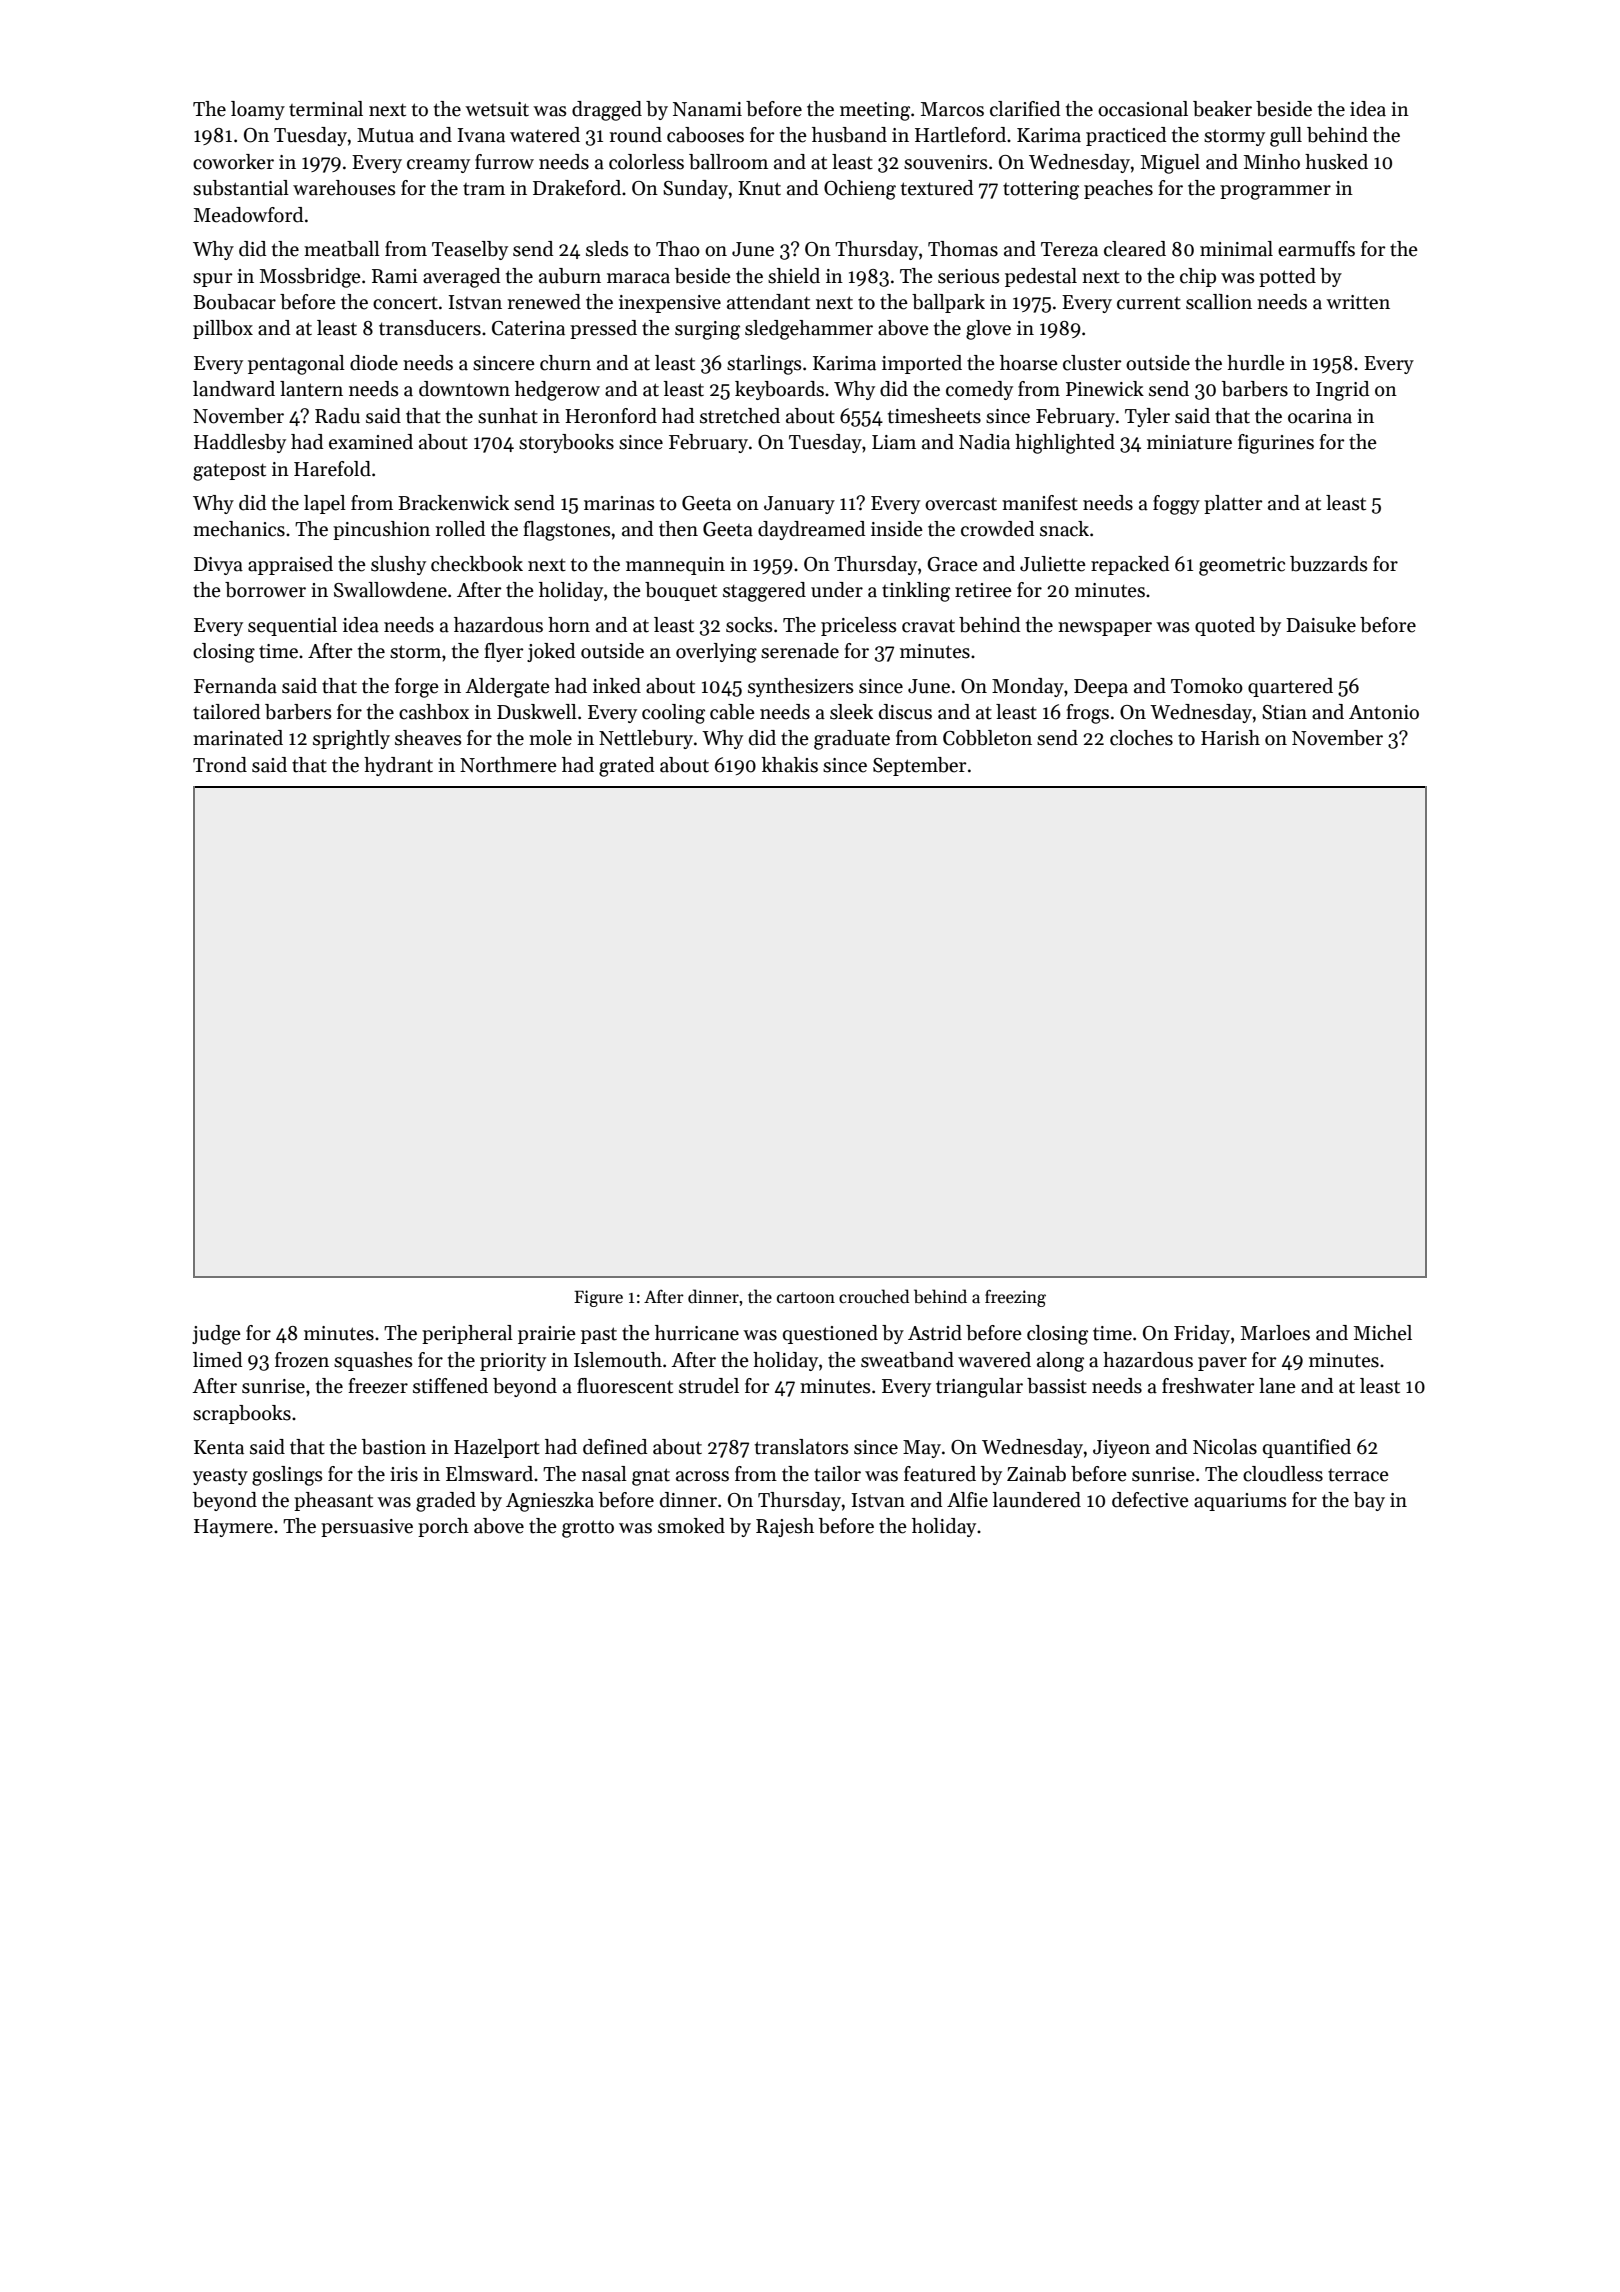  What do you see at coordinates (907, 1360) in the page?
I see `sweatband` at bounding box center [907, 1360].
